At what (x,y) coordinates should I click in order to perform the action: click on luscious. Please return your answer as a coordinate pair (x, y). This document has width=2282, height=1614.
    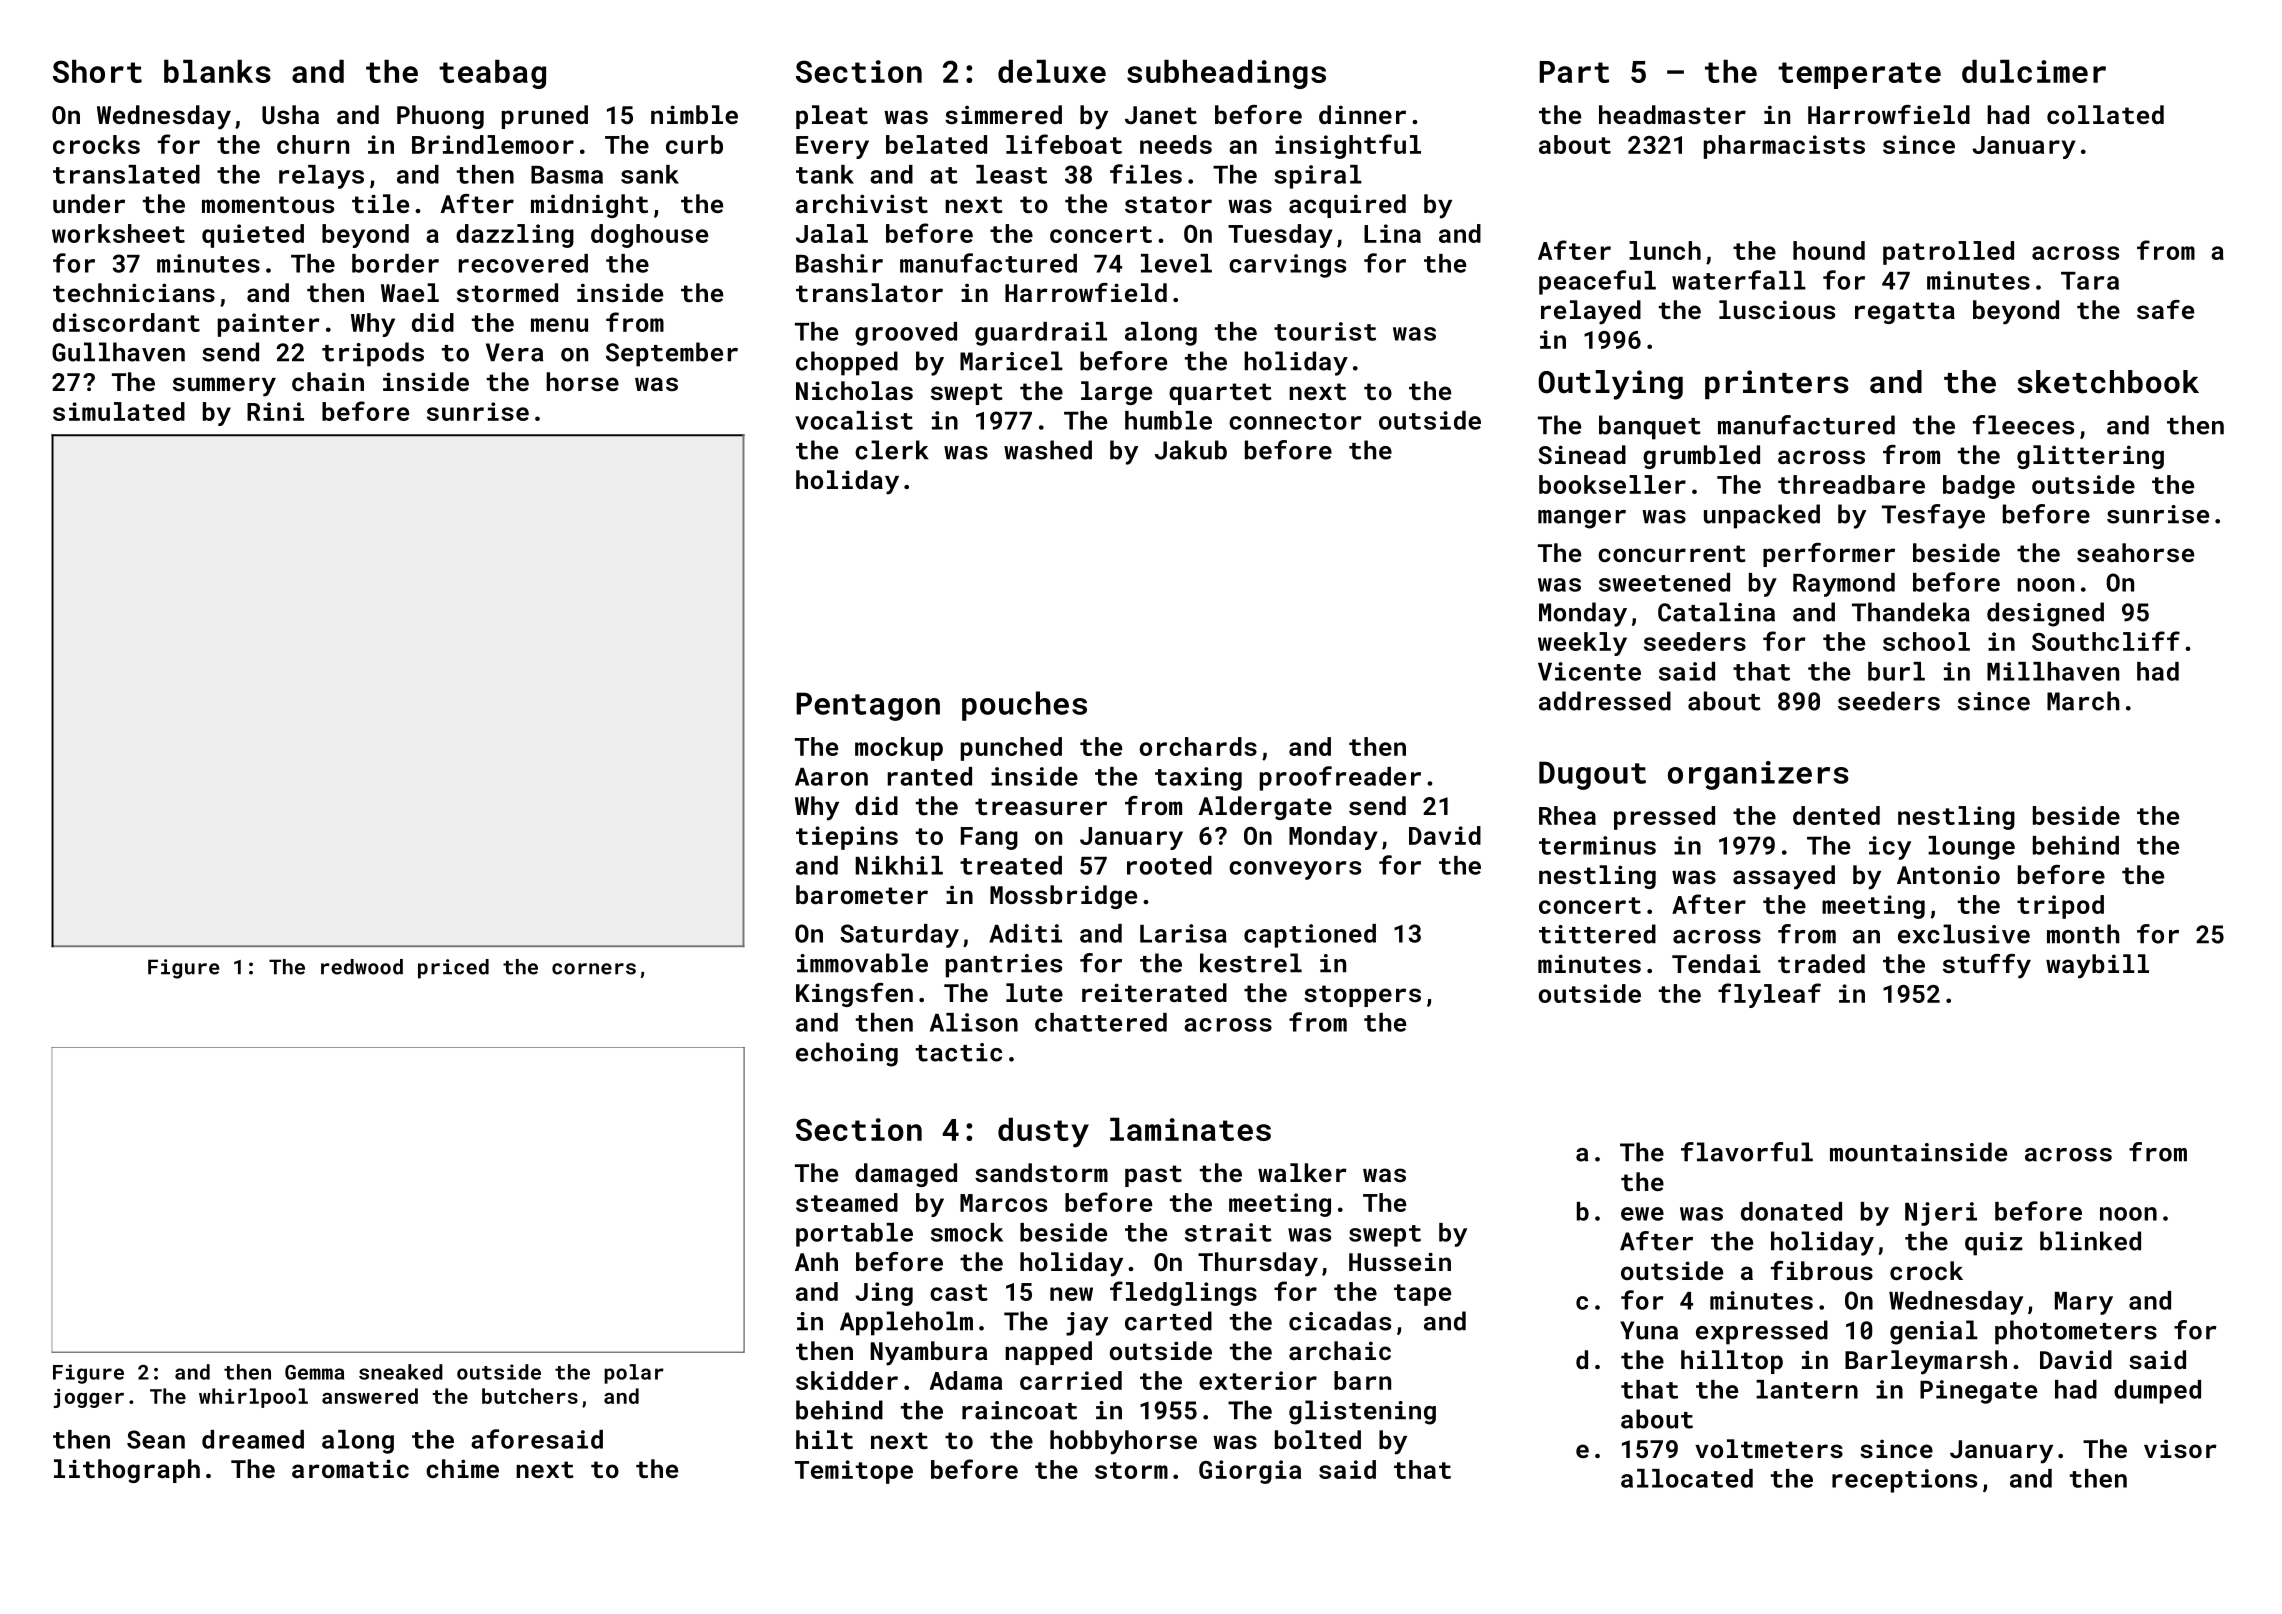
    Looking at the image, I should click on (1777, 309).
